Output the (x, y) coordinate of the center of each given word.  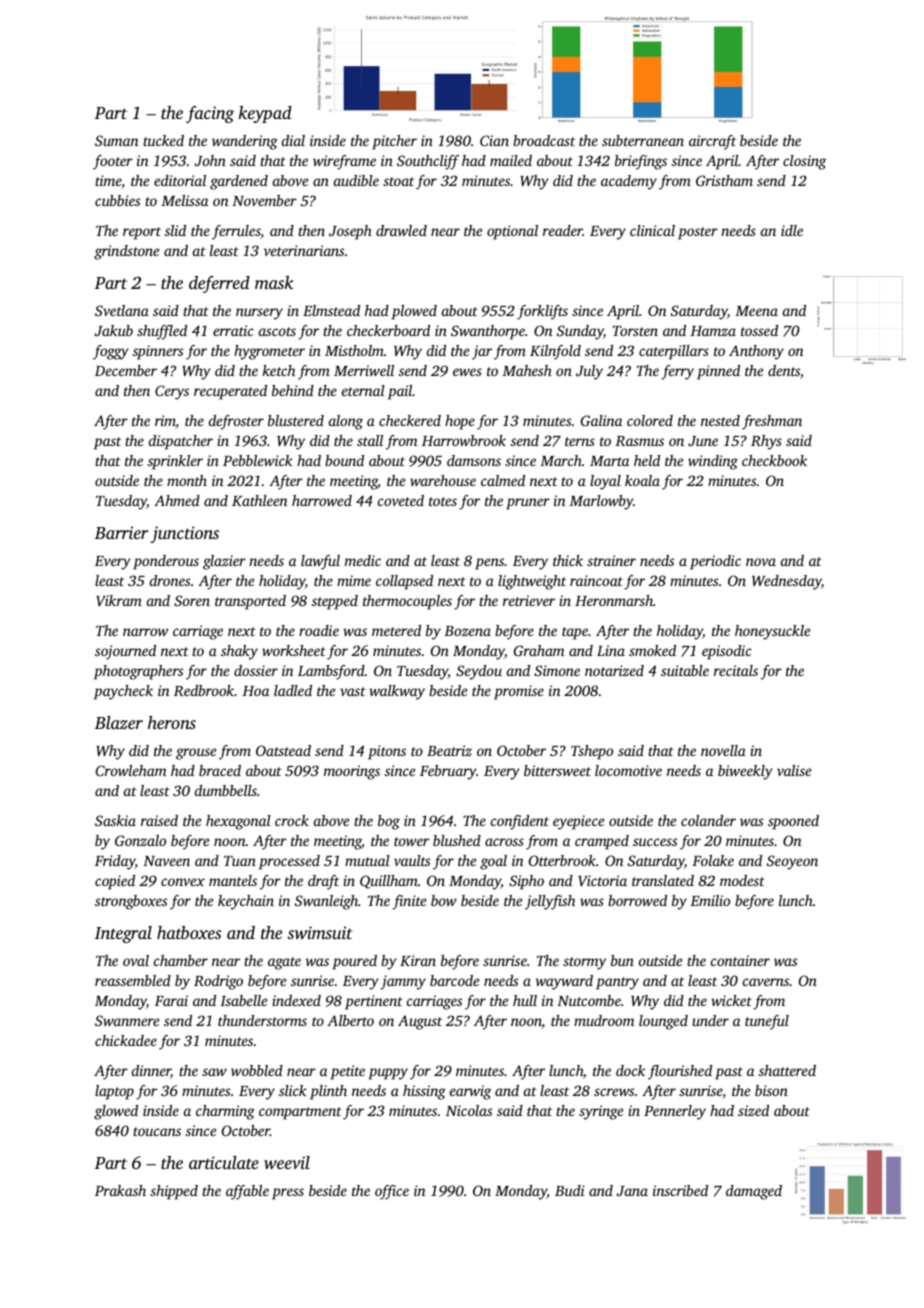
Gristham (724, 180)
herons (172, 722)
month (187, 480)
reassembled (133, 980)
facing (210, 114)
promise (519, 692)
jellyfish (550, 902)
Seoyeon (792, 862)
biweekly (745, 772)
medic (363, 560)
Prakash (120, 1190)
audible (356, 180)
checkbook (774, 460)
